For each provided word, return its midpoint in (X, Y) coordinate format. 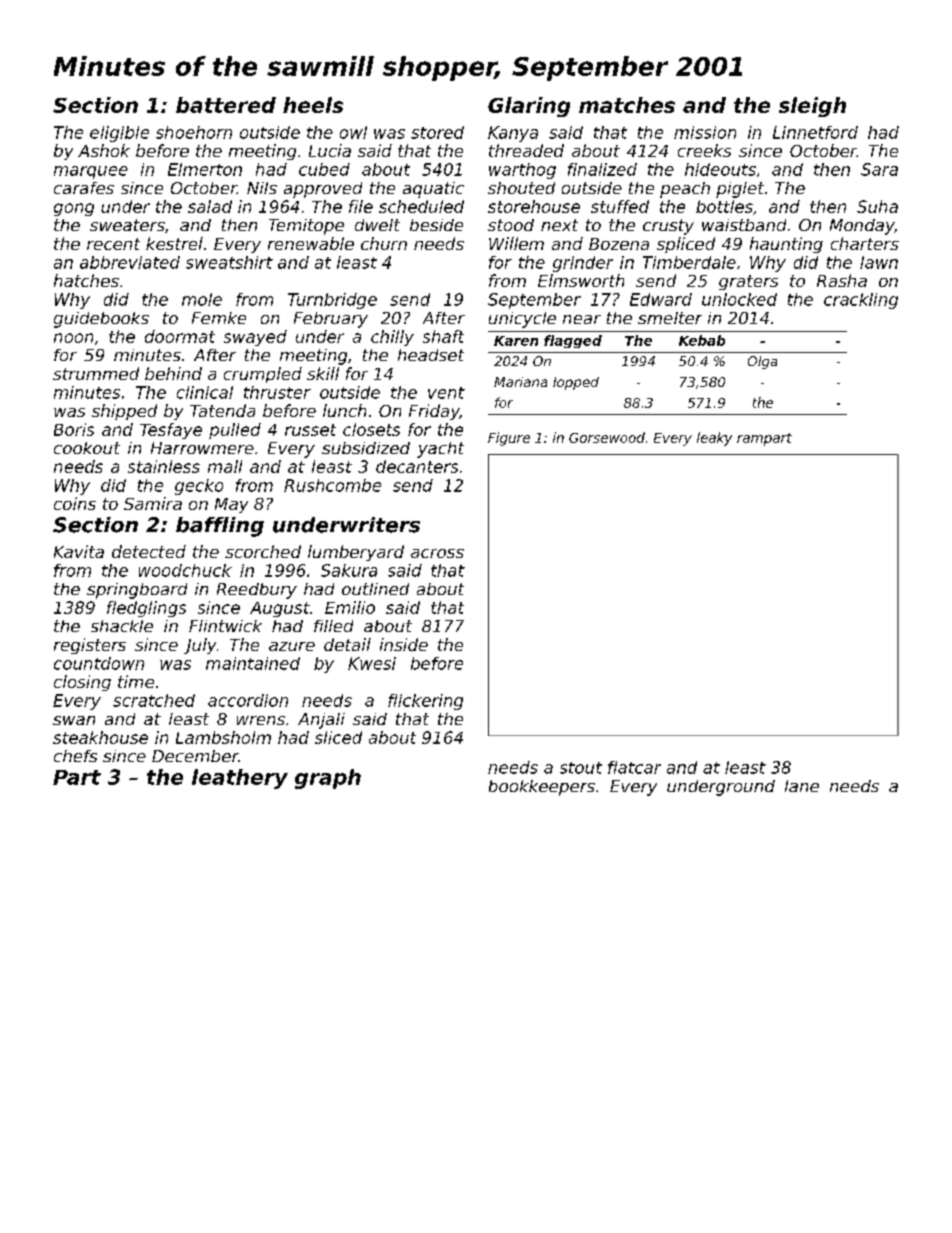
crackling (861, 301)
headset (431, 355)
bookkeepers (542, 788)
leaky (714, 439)
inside (404, 644)
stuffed (620, 206)
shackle (122, 626)
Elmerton (205, 169)
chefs (75, 756)
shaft (443, 336)
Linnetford (815, 132)
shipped (124, 412)
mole (202, 299)
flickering (425, 702)
